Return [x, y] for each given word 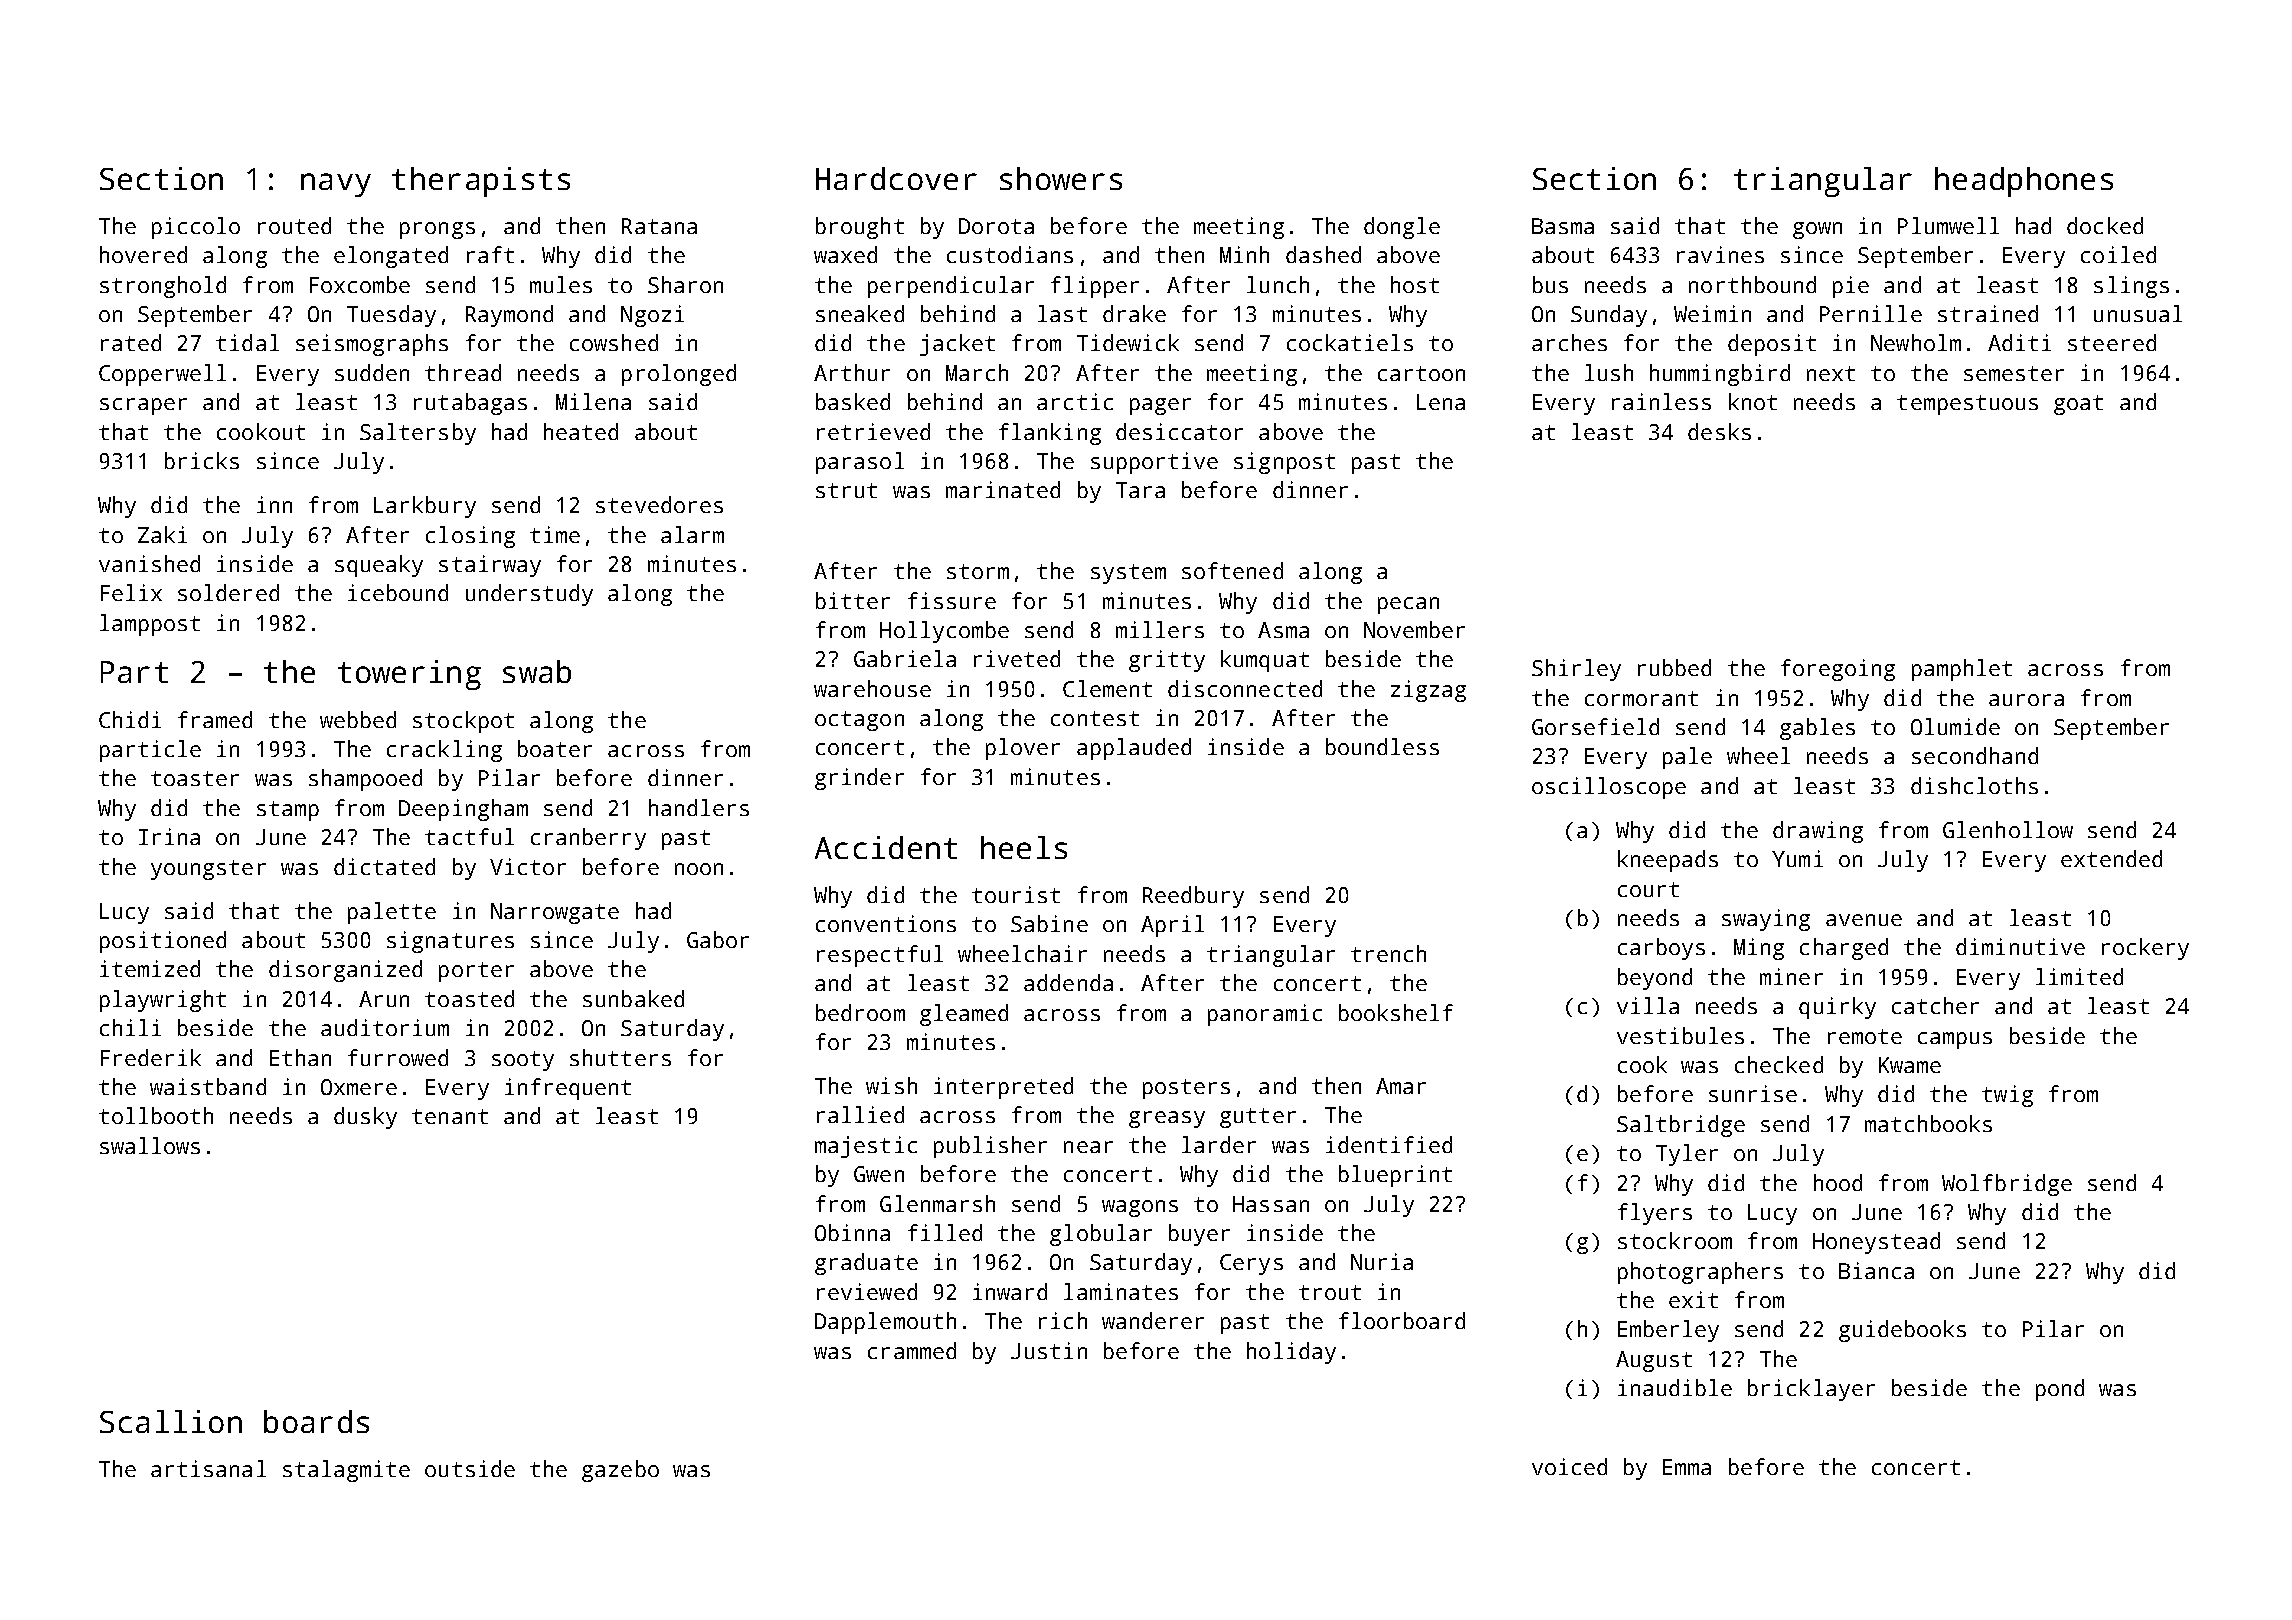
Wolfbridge [2007, 1185]
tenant [450, 1116]
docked [2105, 225]
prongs [437, 230]
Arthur [852, 372]
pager [1160, 406]
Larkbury [425, 507]
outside [470, 1468]
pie [1851, 287]
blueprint [1395, 1176]
